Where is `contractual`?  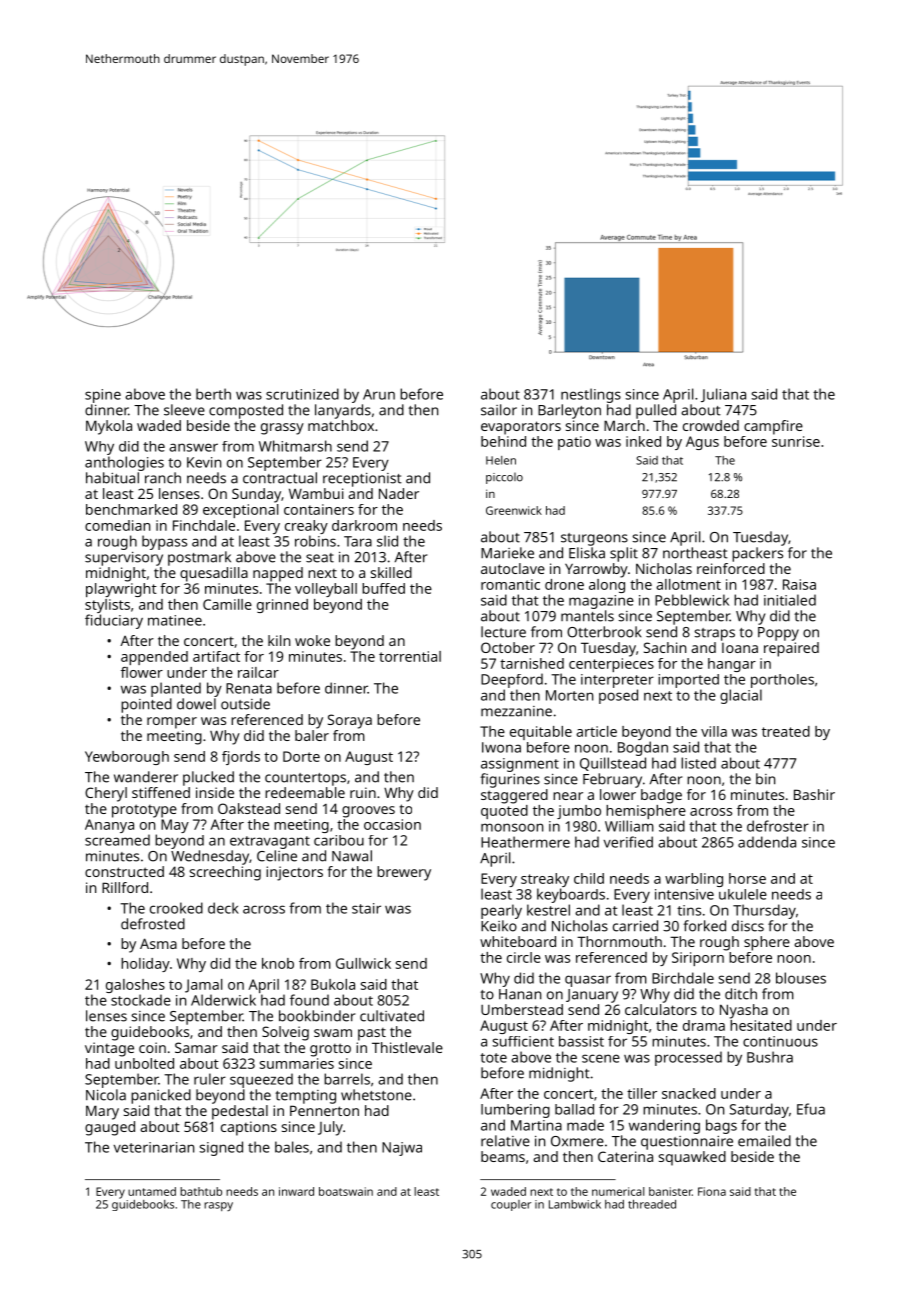 contractual is located at coordinates (280, 478).
